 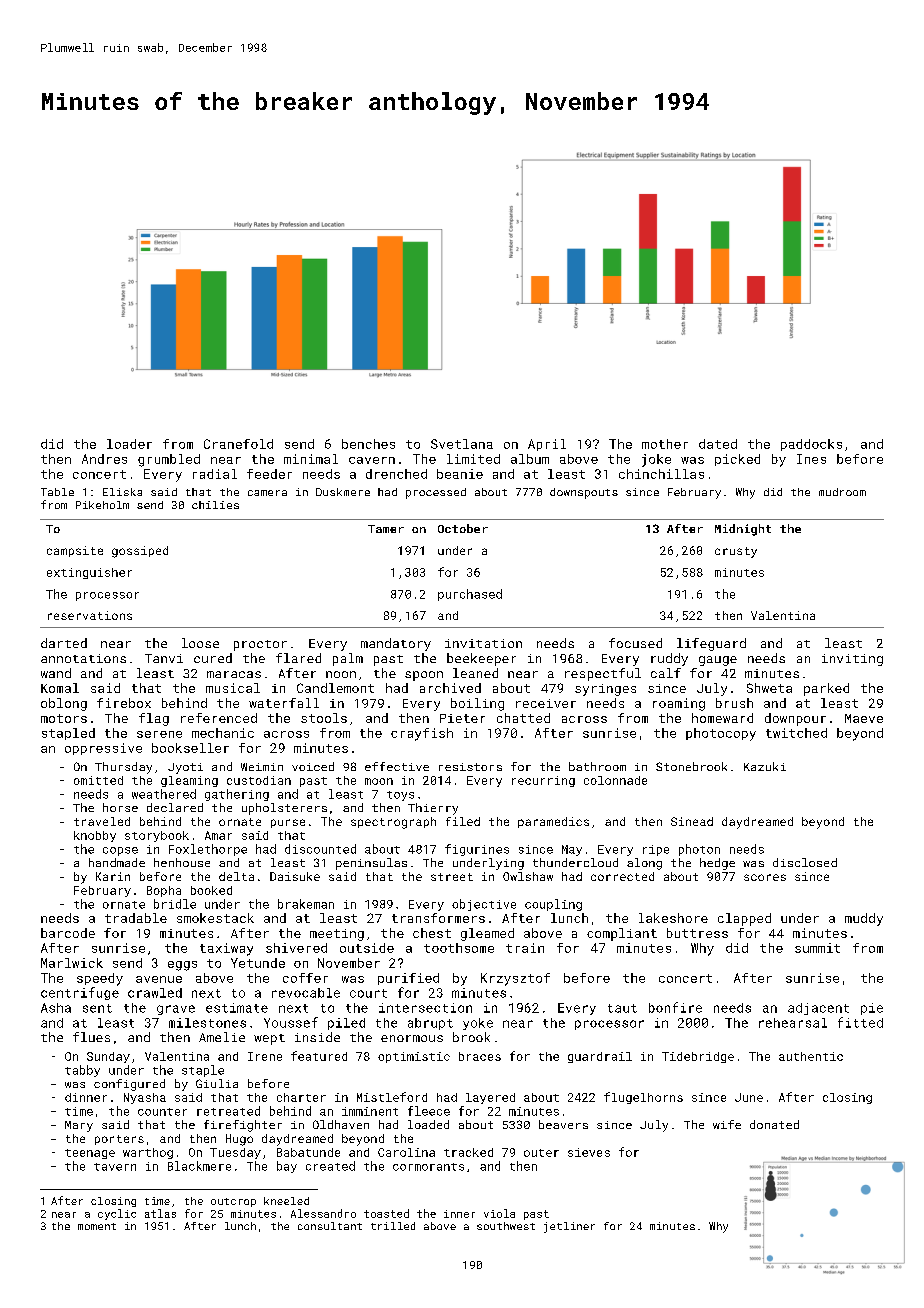 What do you see at coordinates (718, 444) in the screenshot?
I see `dated` at bounding box center [718, 444].
